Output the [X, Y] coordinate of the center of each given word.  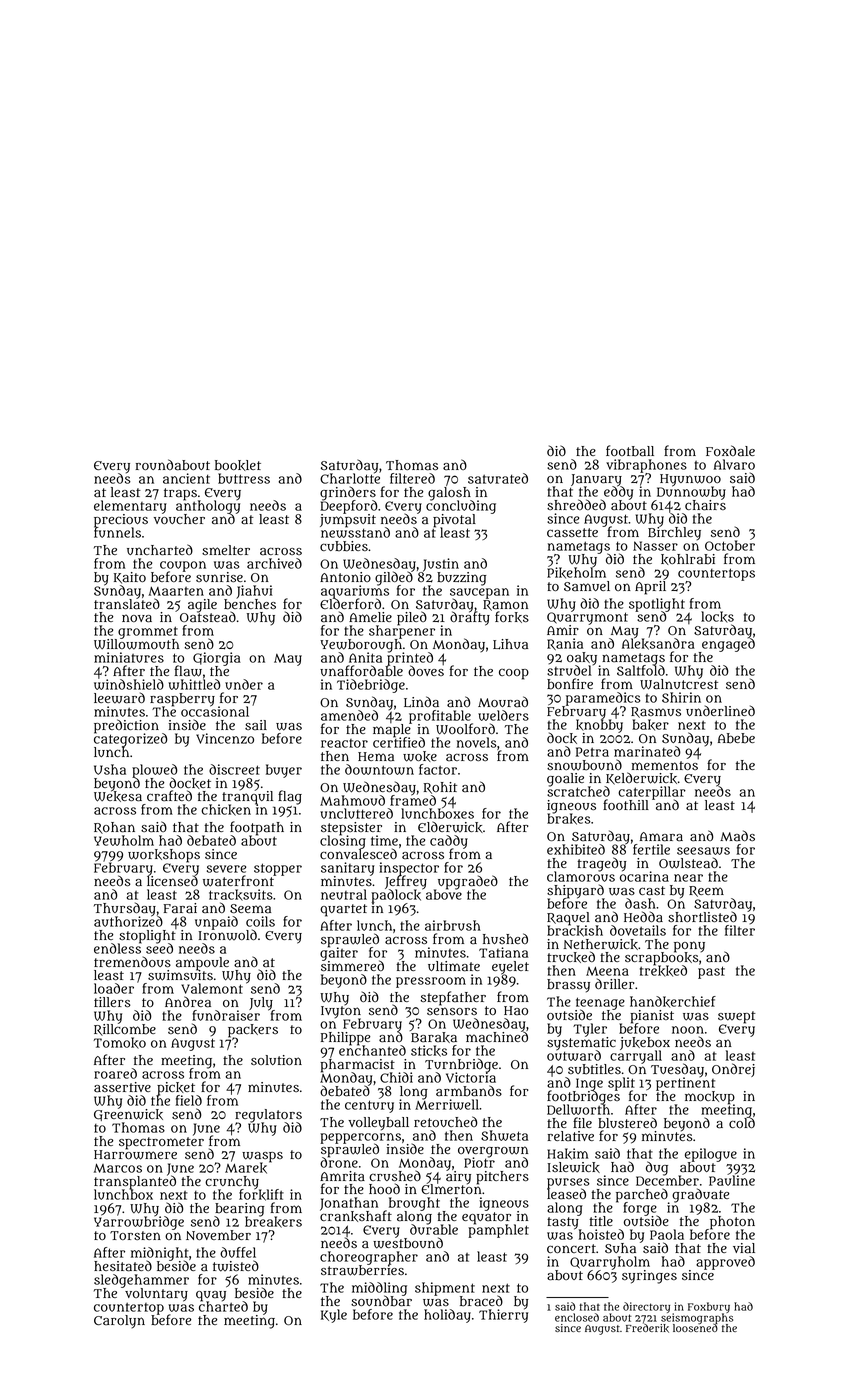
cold [742, 1123]
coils [260, 921]
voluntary [156, 1295]
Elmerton [451, 1189]
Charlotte [350, 479]
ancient [186, 478]
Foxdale [730, 451]
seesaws [703, 851]
